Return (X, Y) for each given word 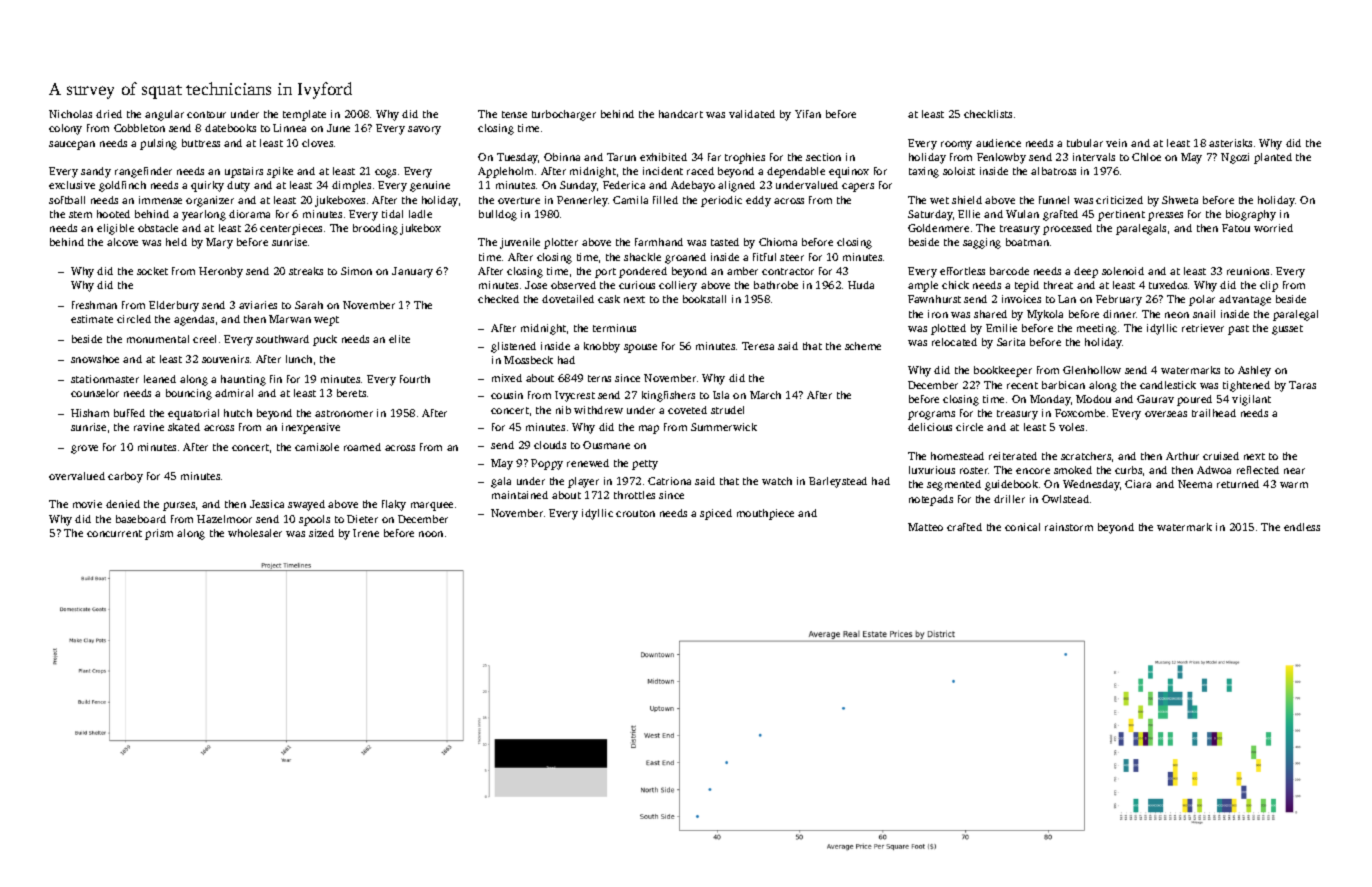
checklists (988, 114)
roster (974, 470)
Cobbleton (139, 128)
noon (431, 534)
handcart (681, 114)
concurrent (114, 533)
